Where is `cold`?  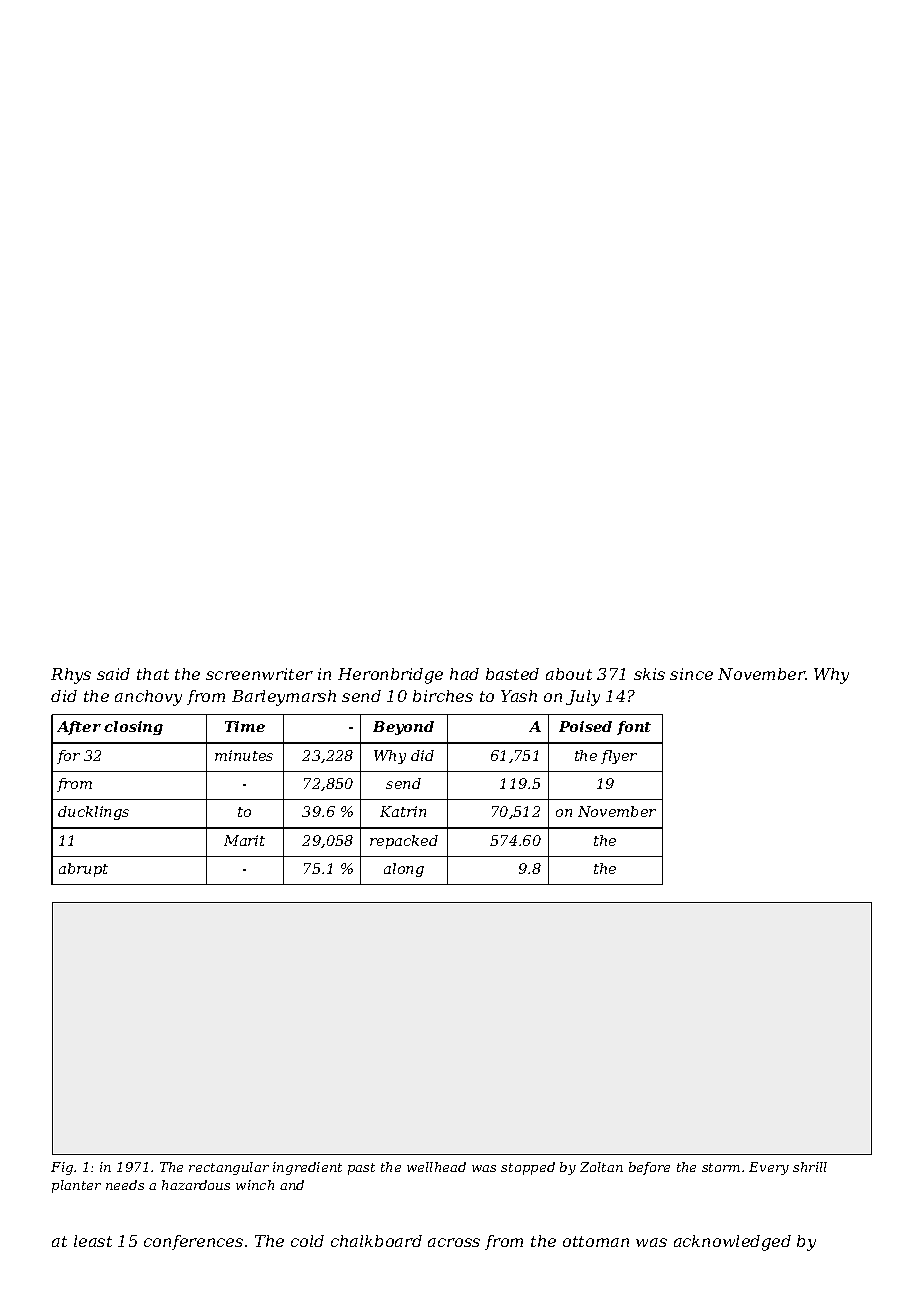
cold is located at coordinates (307, 1241).
